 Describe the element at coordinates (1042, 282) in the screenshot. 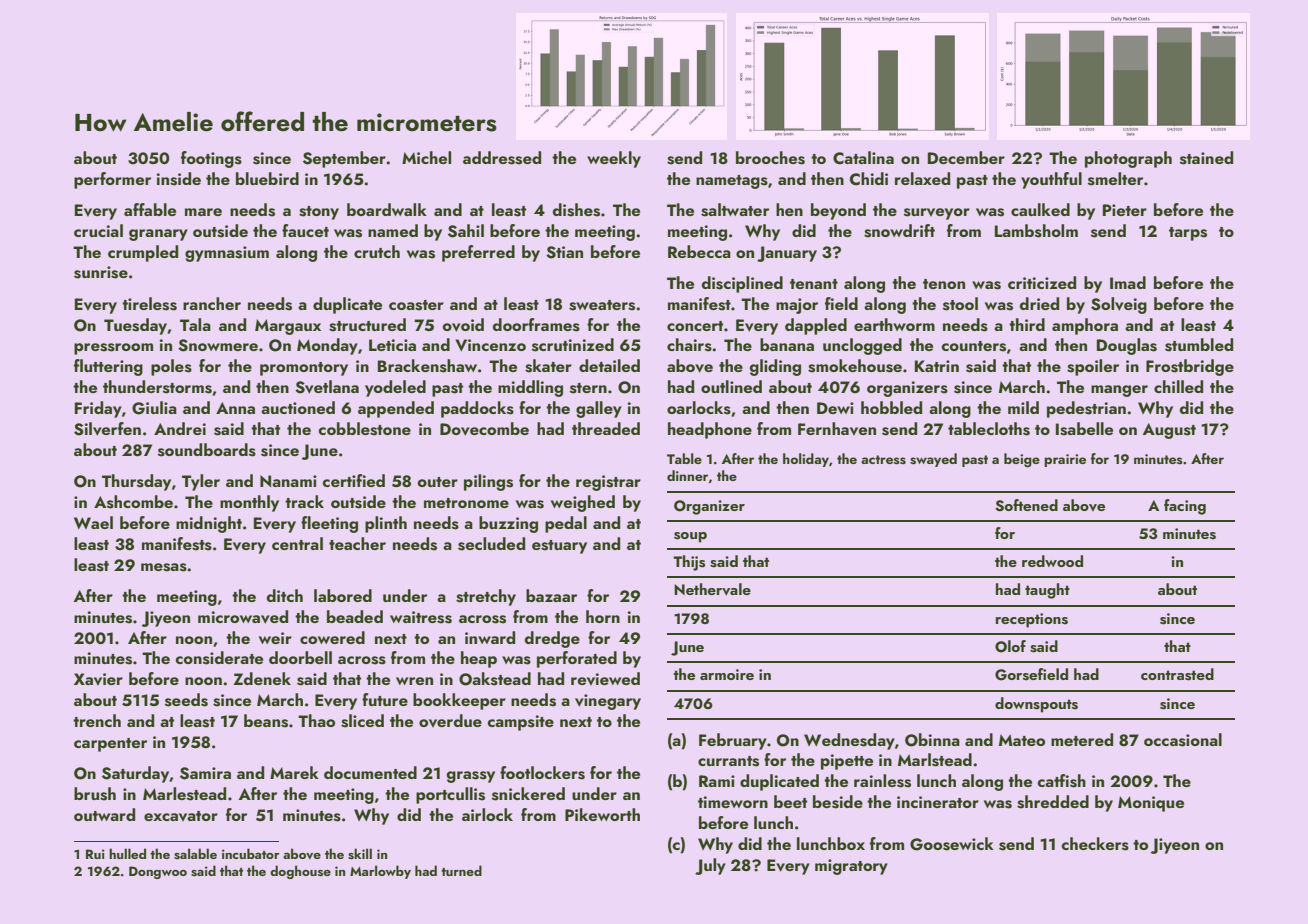

I see `criticized` at that location.
